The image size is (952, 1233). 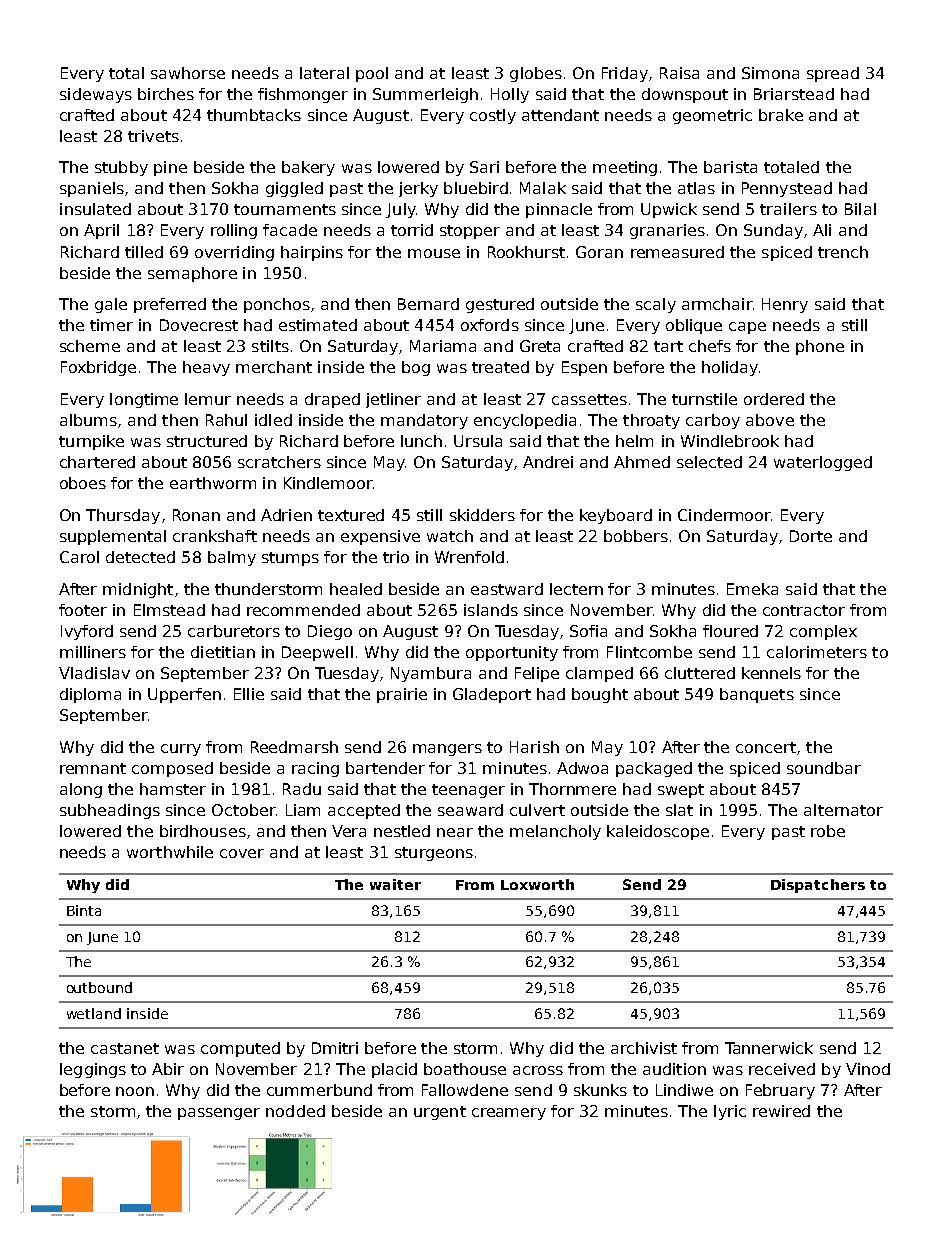 I want to click on spread, so click(x=833, y=74).
